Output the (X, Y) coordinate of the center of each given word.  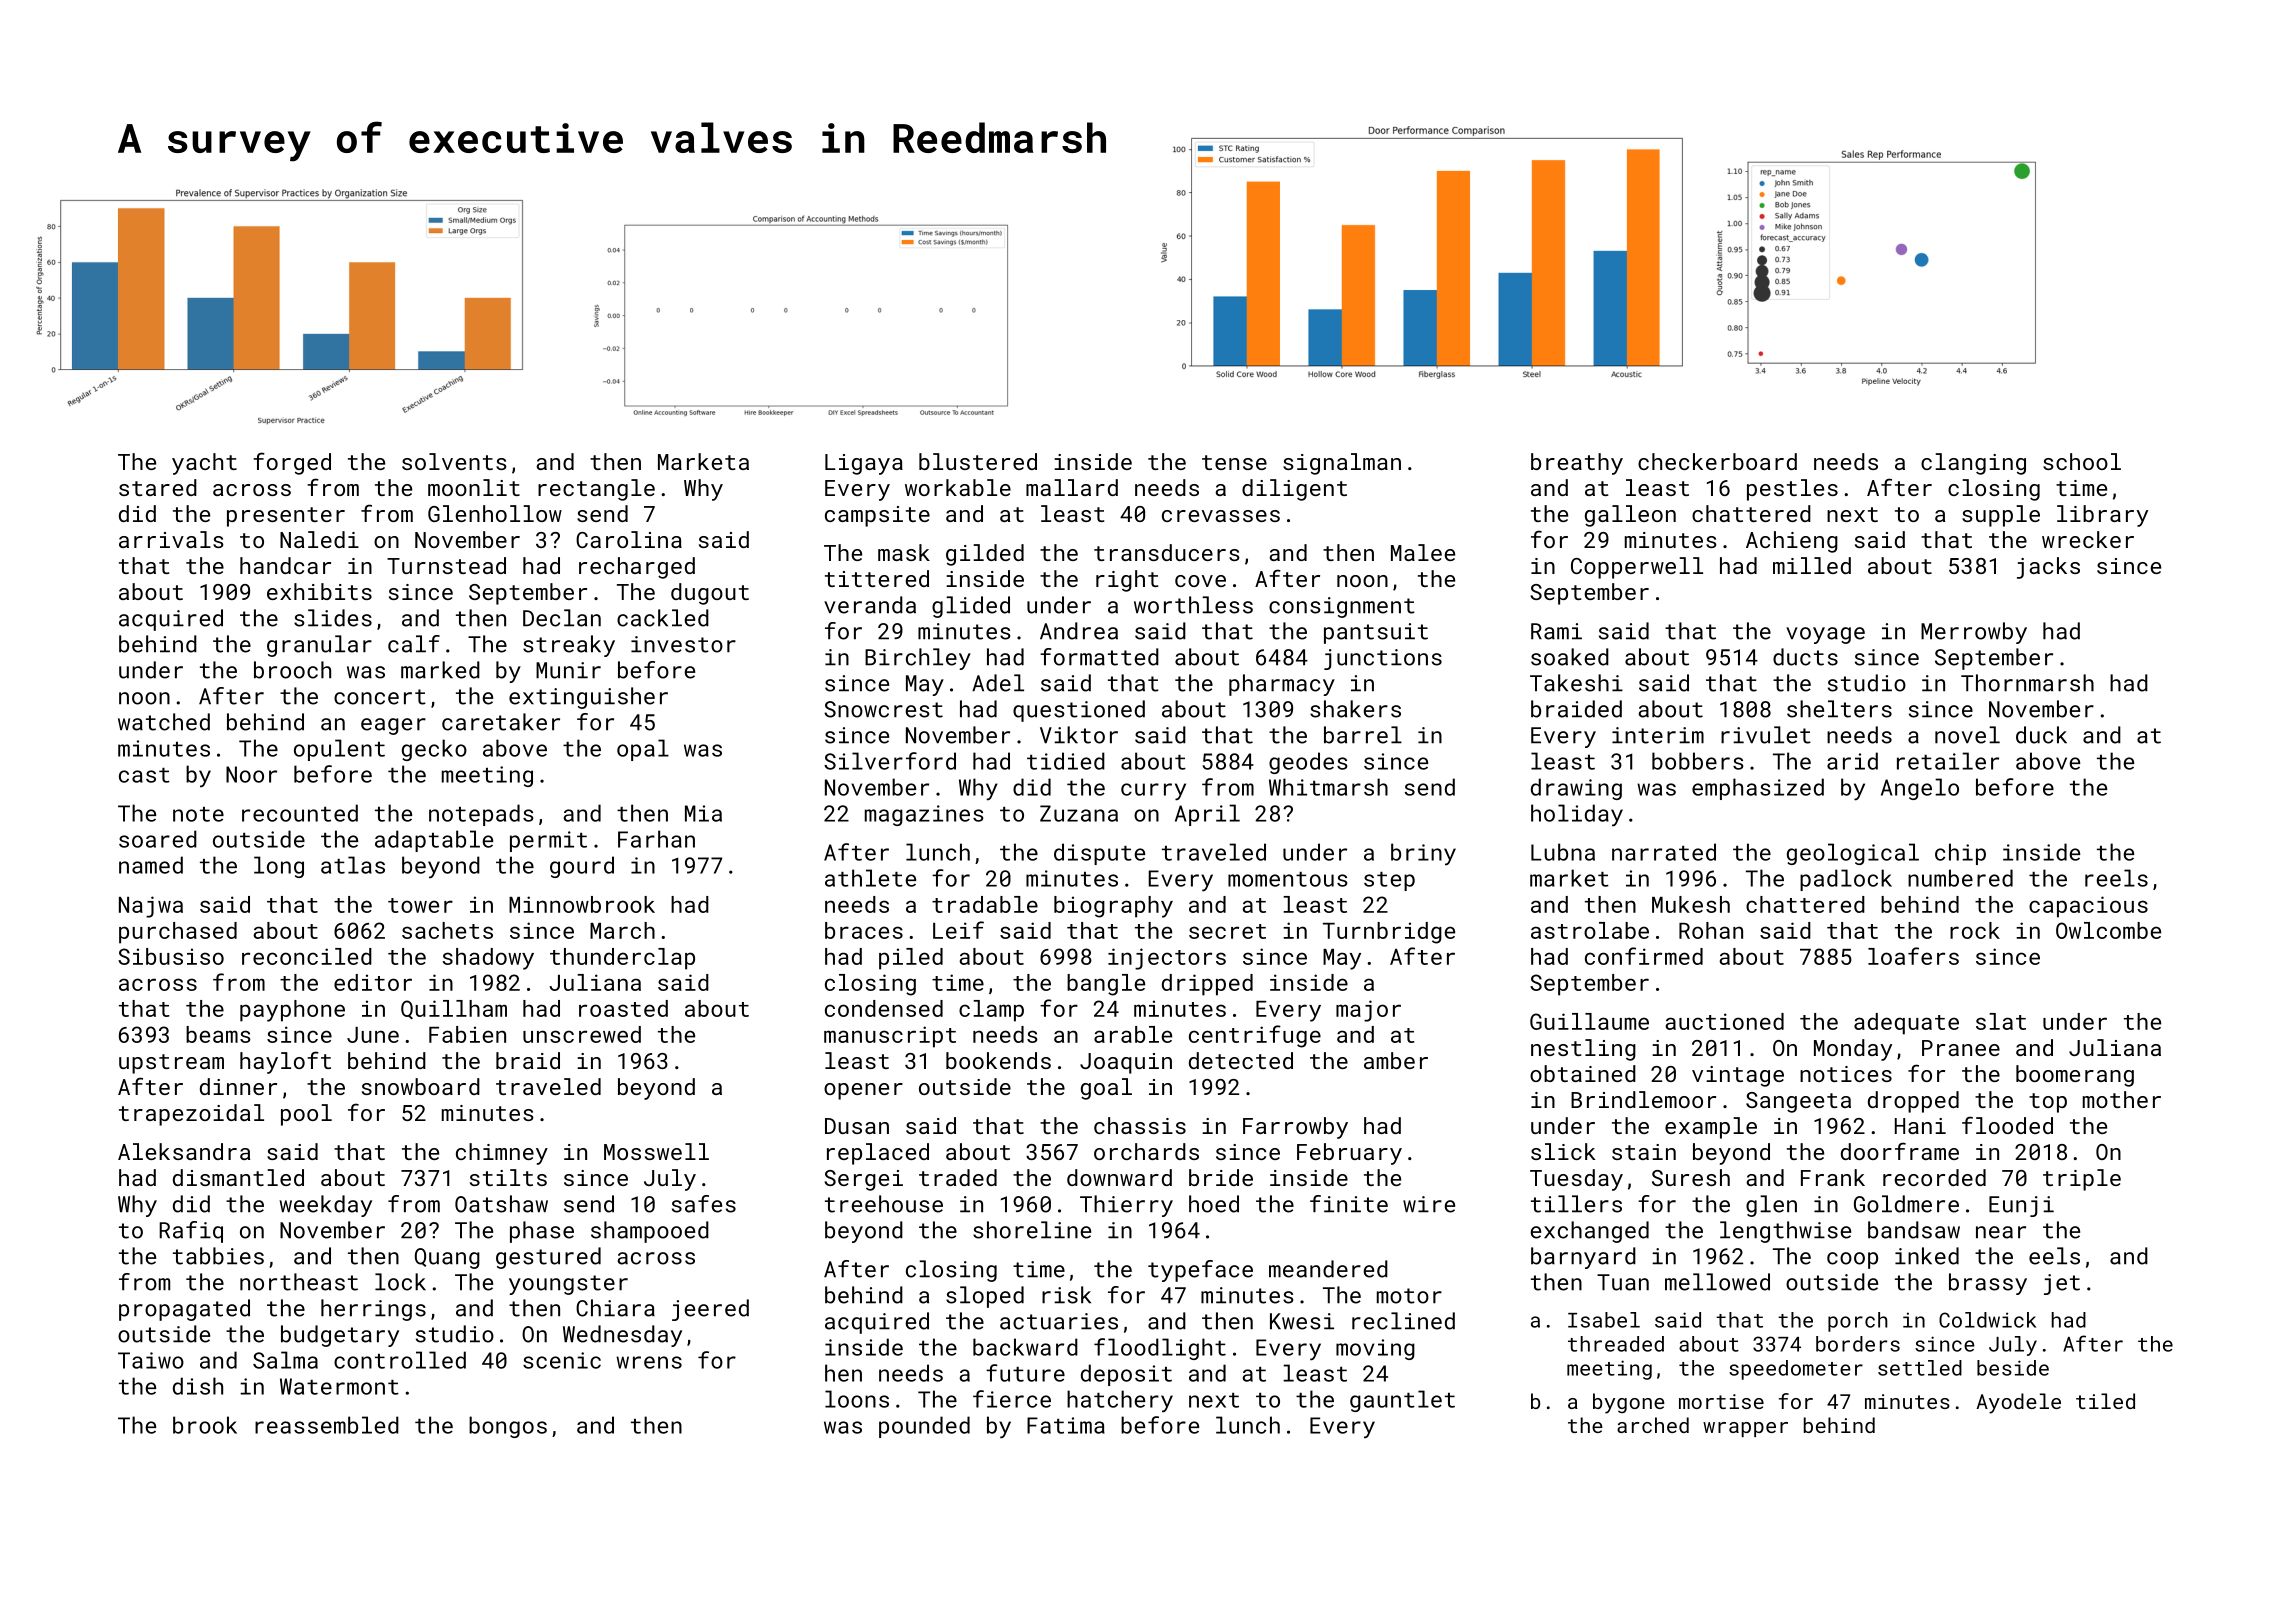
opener (863, 1091)
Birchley (918, 659)
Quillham (454, 1009)
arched (1653, 1425)
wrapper (1745, 1429)
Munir (568, 670)
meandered (1328, 1269)
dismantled (238, 1177)
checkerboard (1717, 461)
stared (158, 487)
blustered (978, 461)
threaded (1616, 1344)
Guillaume (1589, 1021)
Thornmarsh (2027, 683)
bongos (508, 1427)
